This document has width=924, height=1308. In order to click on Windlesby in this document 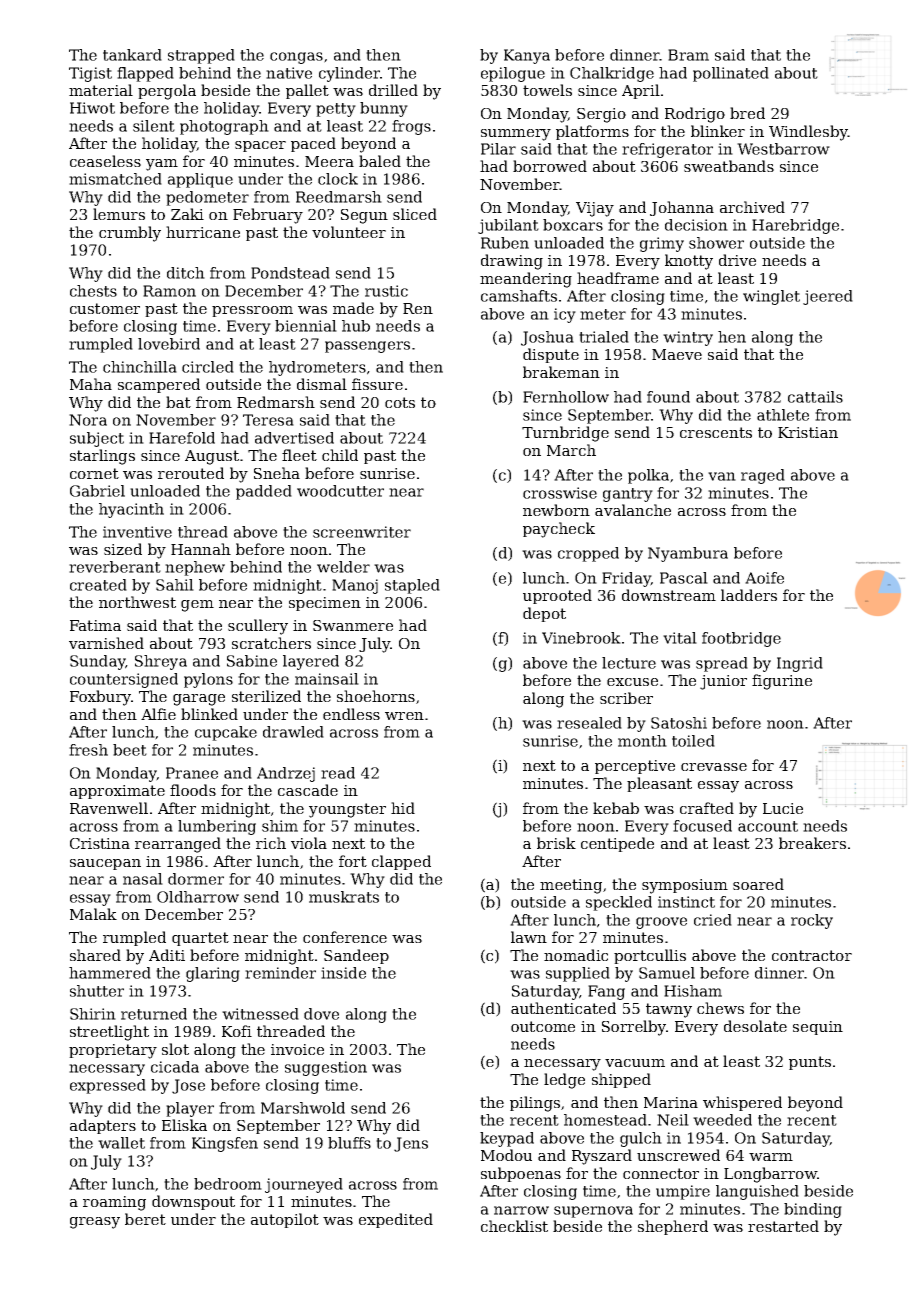, I will do `click(808, 133)`.
